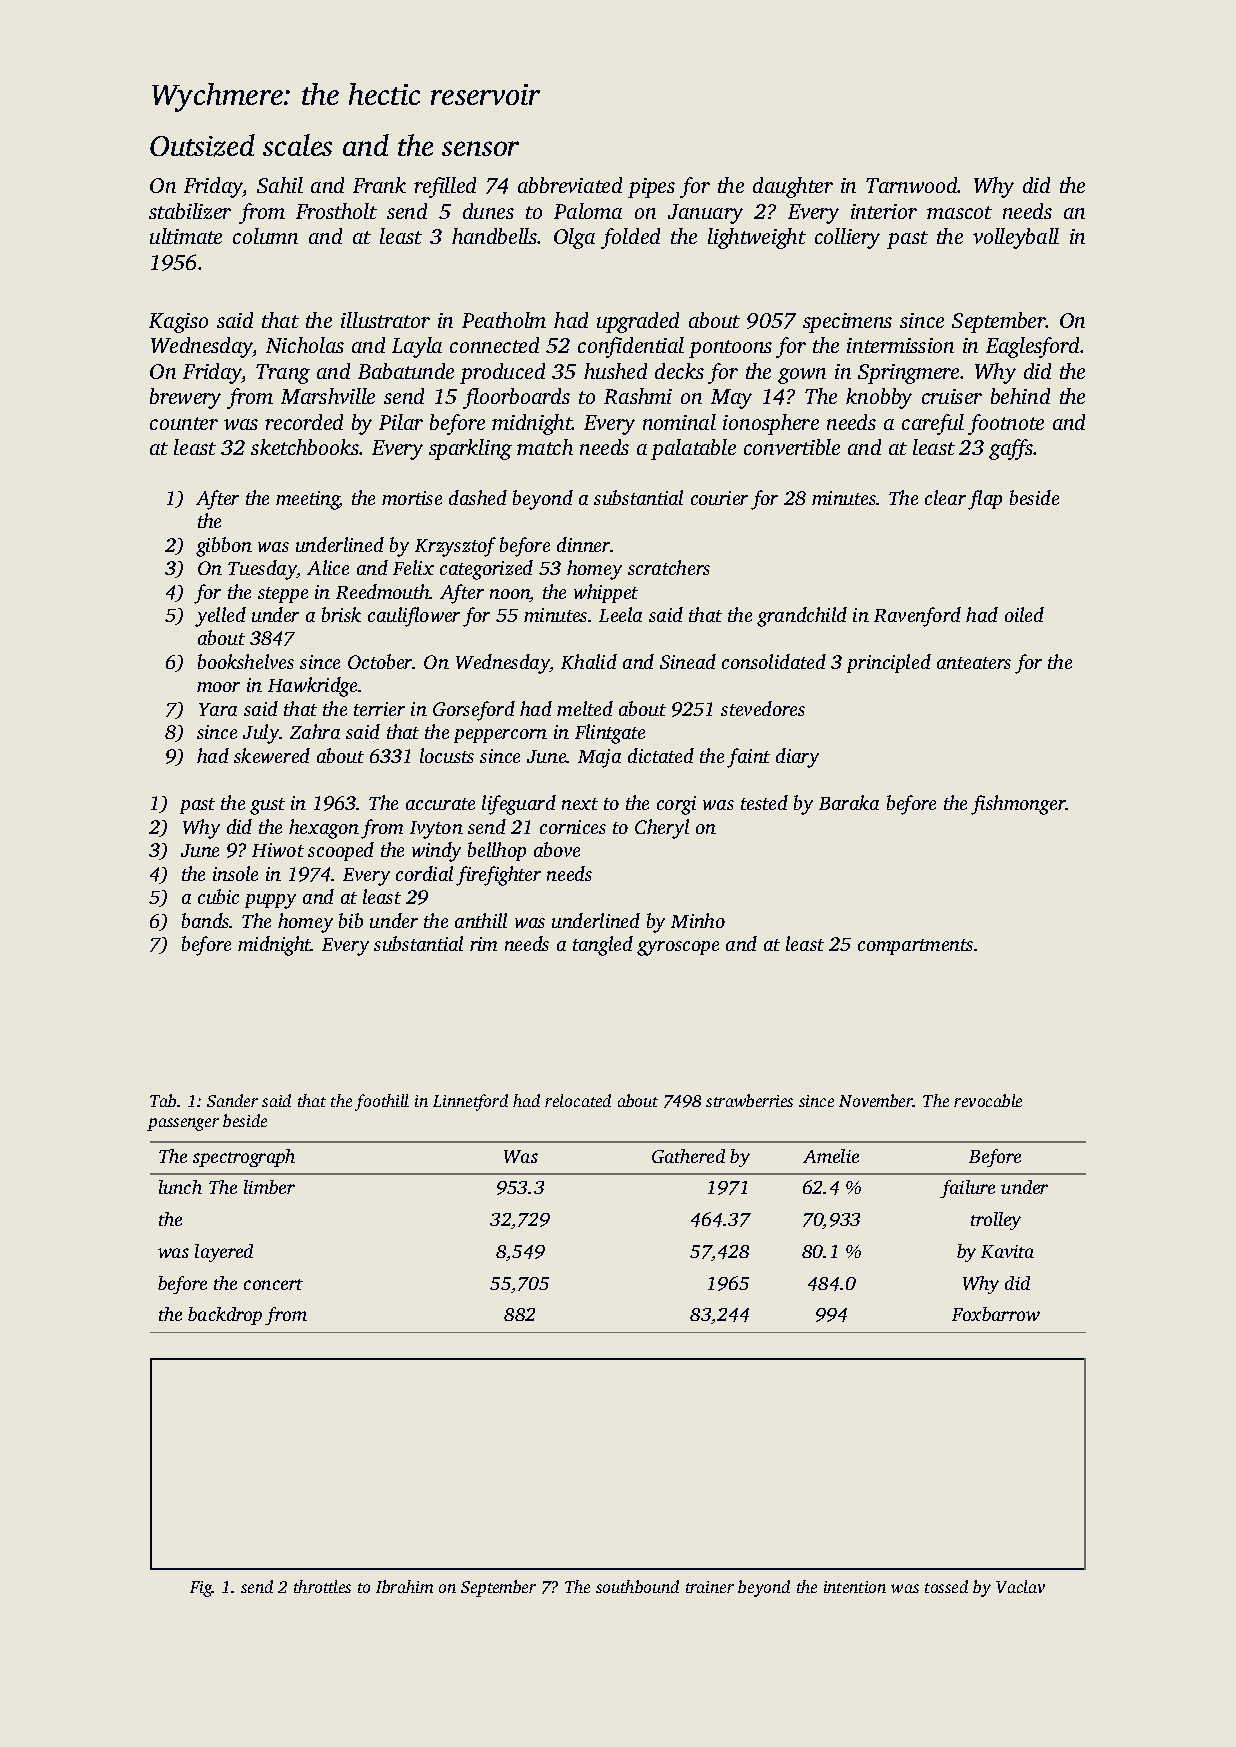 This page has height=1747, width=1236. Describe the element at coordinates (967, 1189) in the page. I see `failure` at that location.
